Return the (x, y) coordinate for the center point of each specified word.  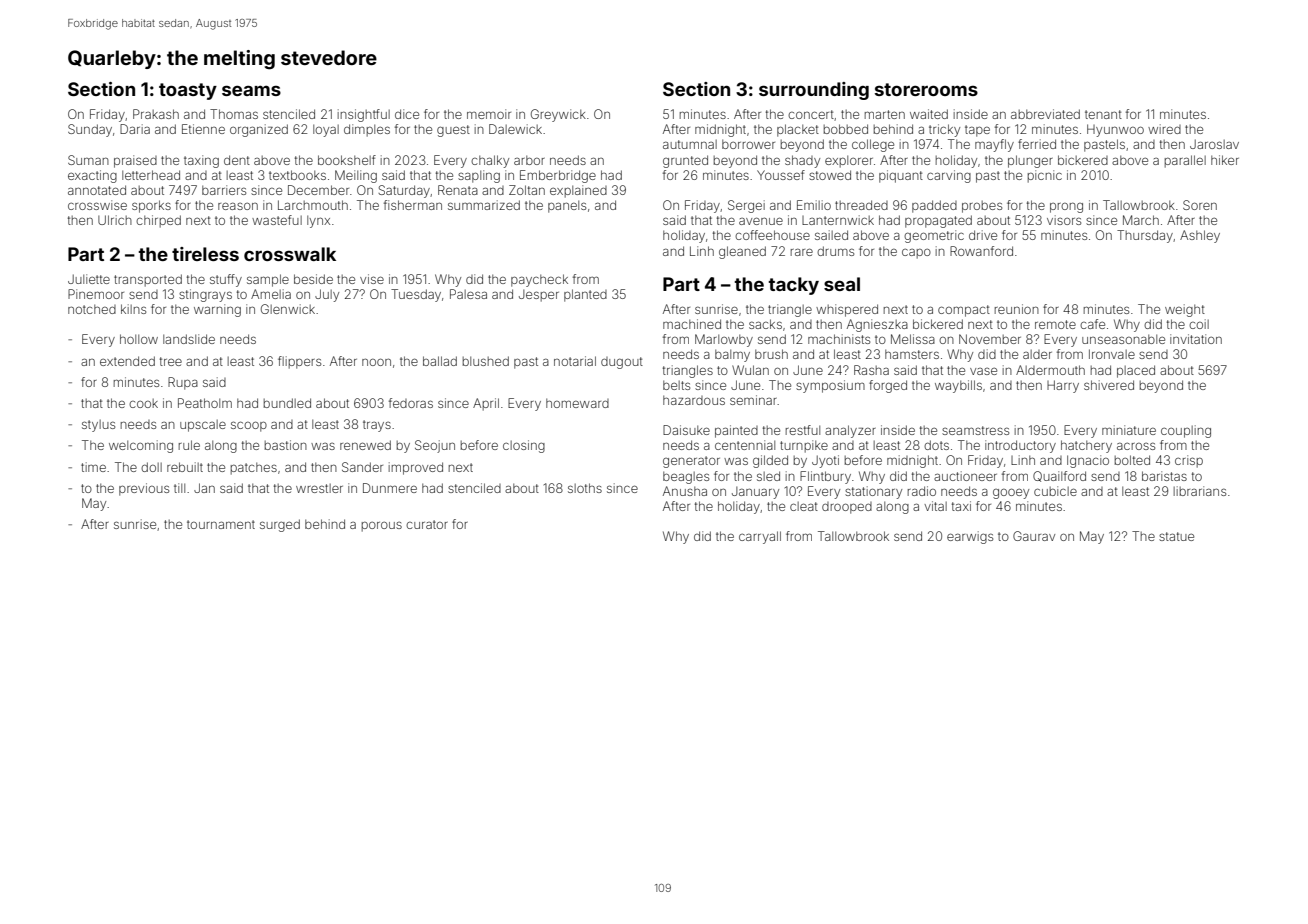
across (1136, 446)
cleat (804, 506)
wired (1164, 129)
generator (691, 462)
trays (377, 426)
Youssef (781, 175)
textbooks (297, 175)
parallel (1185, 161)
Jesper (539, 296)
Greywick (558, 115)
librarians (1200, 491)
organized (259, 130)
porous (382, 527)
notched (92, 309)
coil (1199, 324)
